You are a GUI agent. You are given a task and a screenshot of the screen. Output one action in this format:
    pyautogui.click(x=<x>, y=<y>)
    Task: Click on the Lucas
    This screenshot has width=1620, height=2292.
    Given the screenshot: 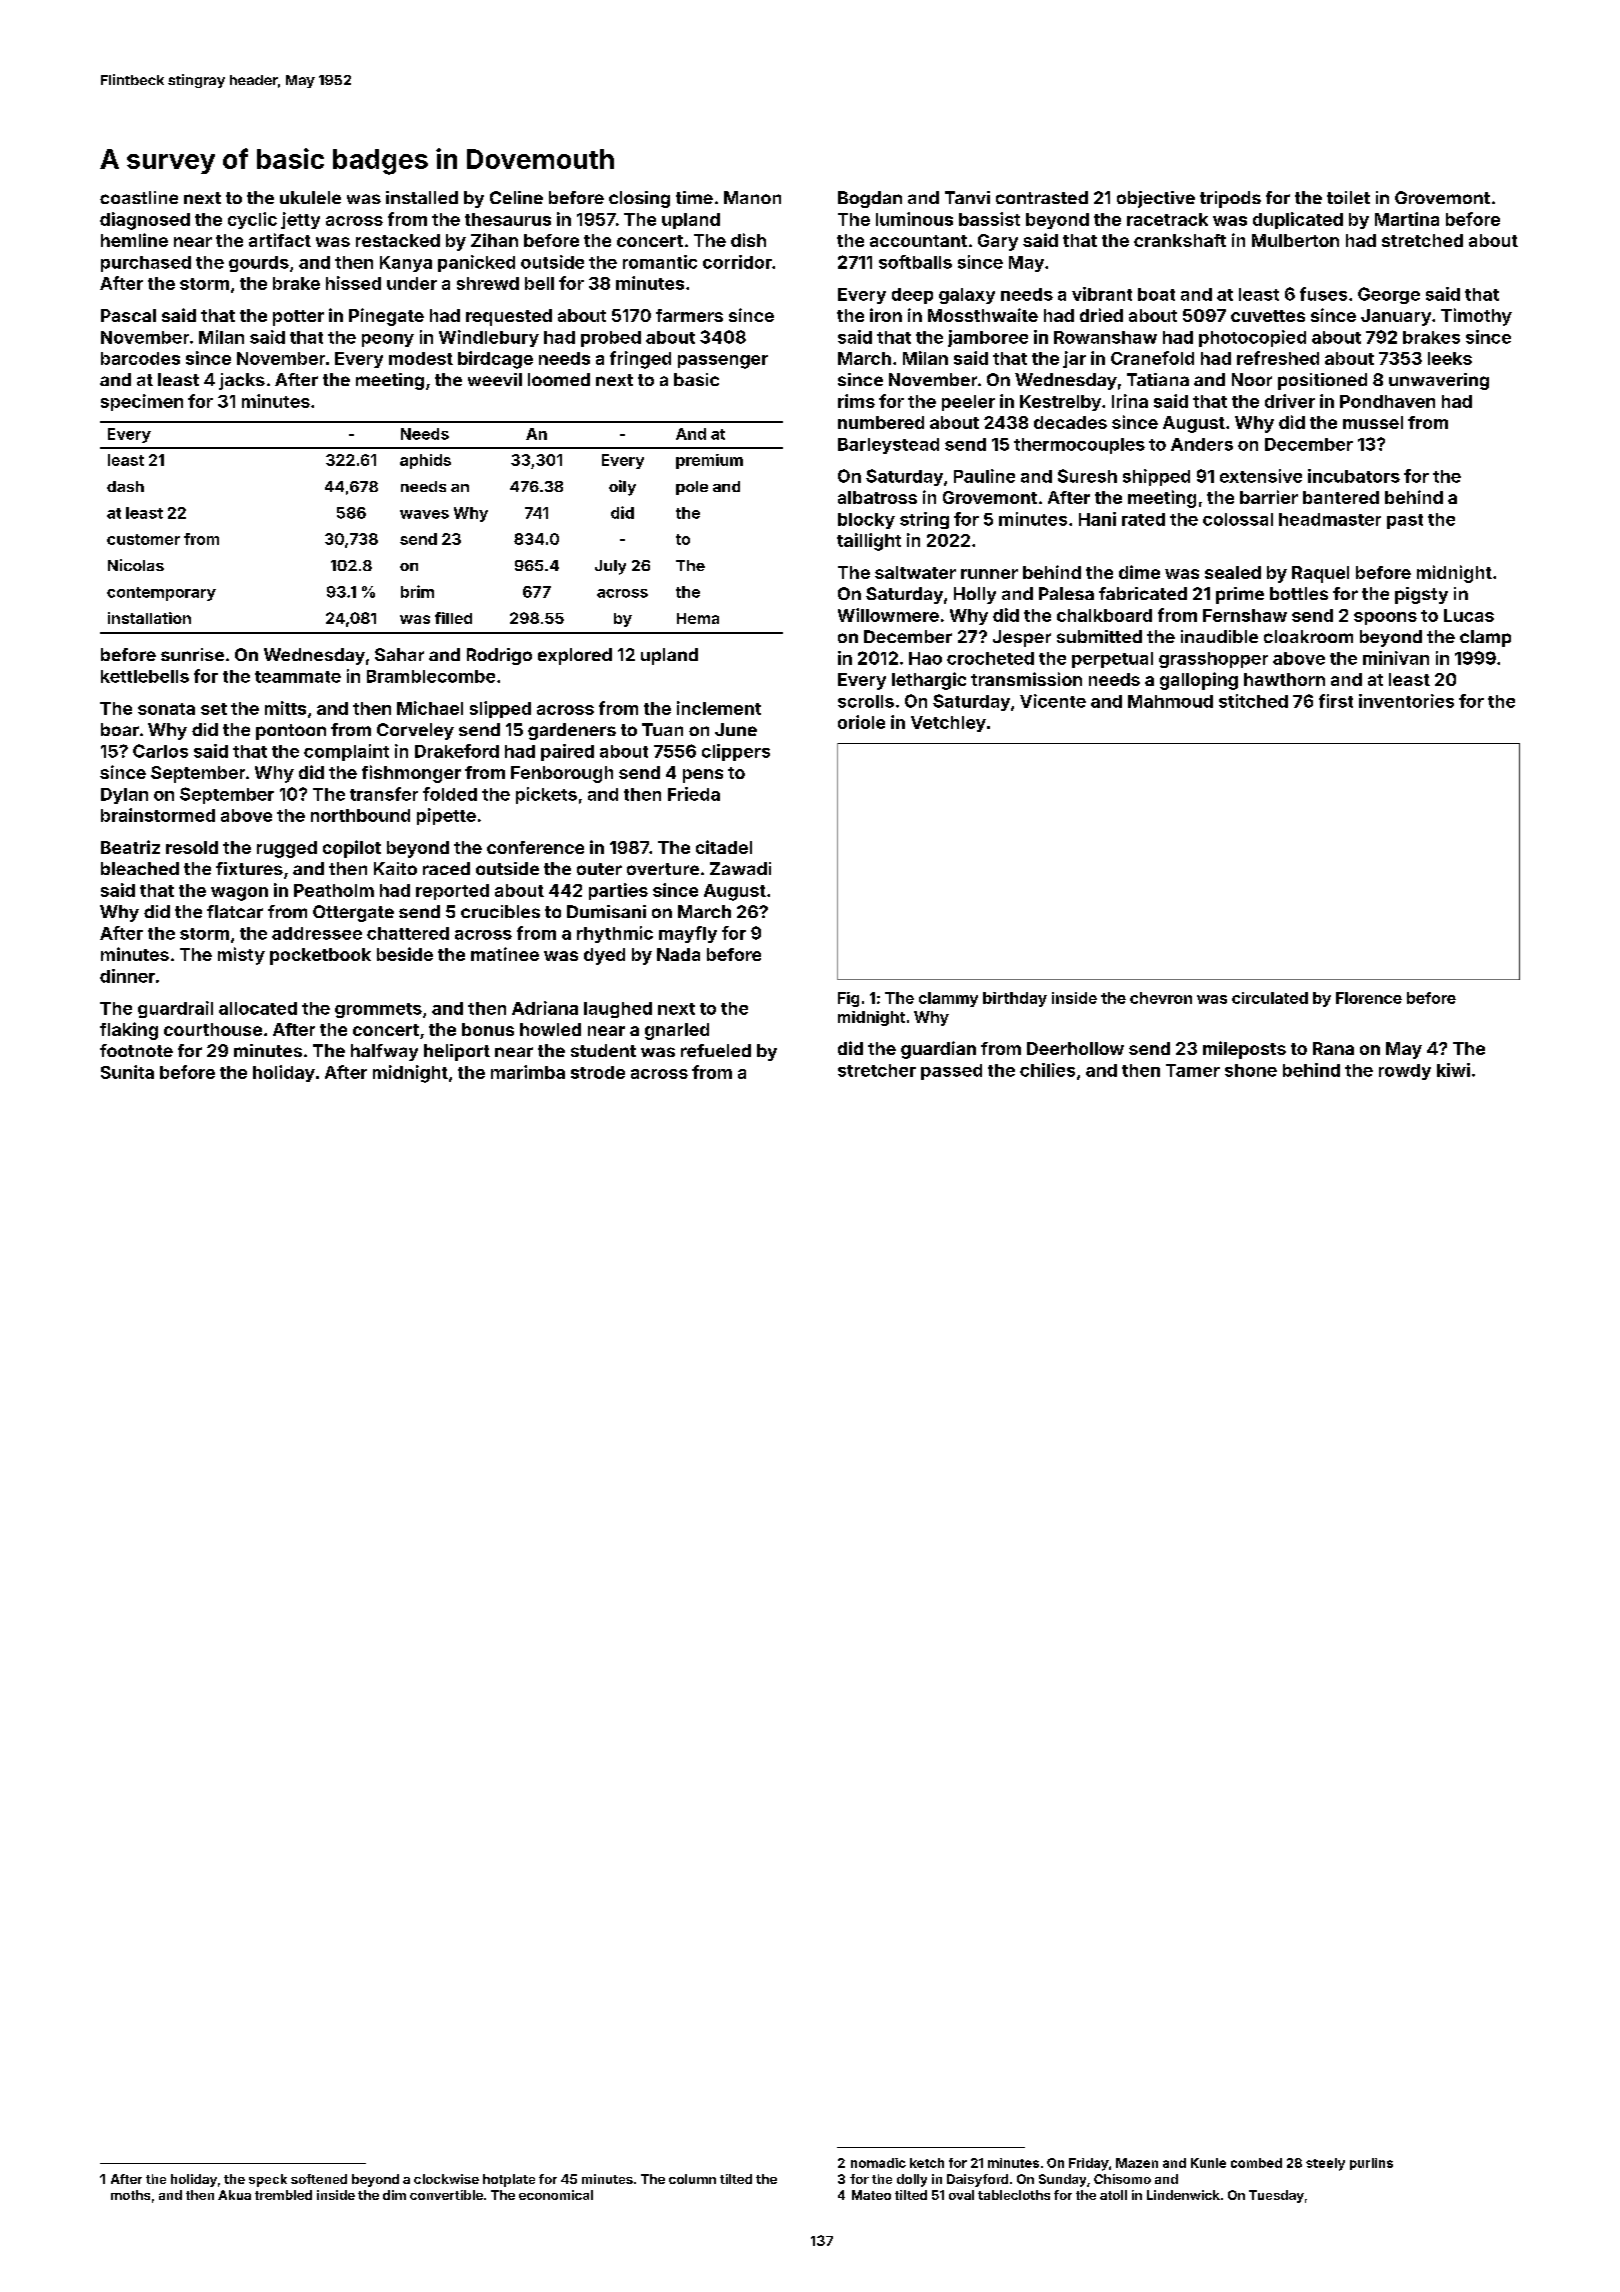 What is the action you would take?
    pyautogui.click(x=1469, y=615)
